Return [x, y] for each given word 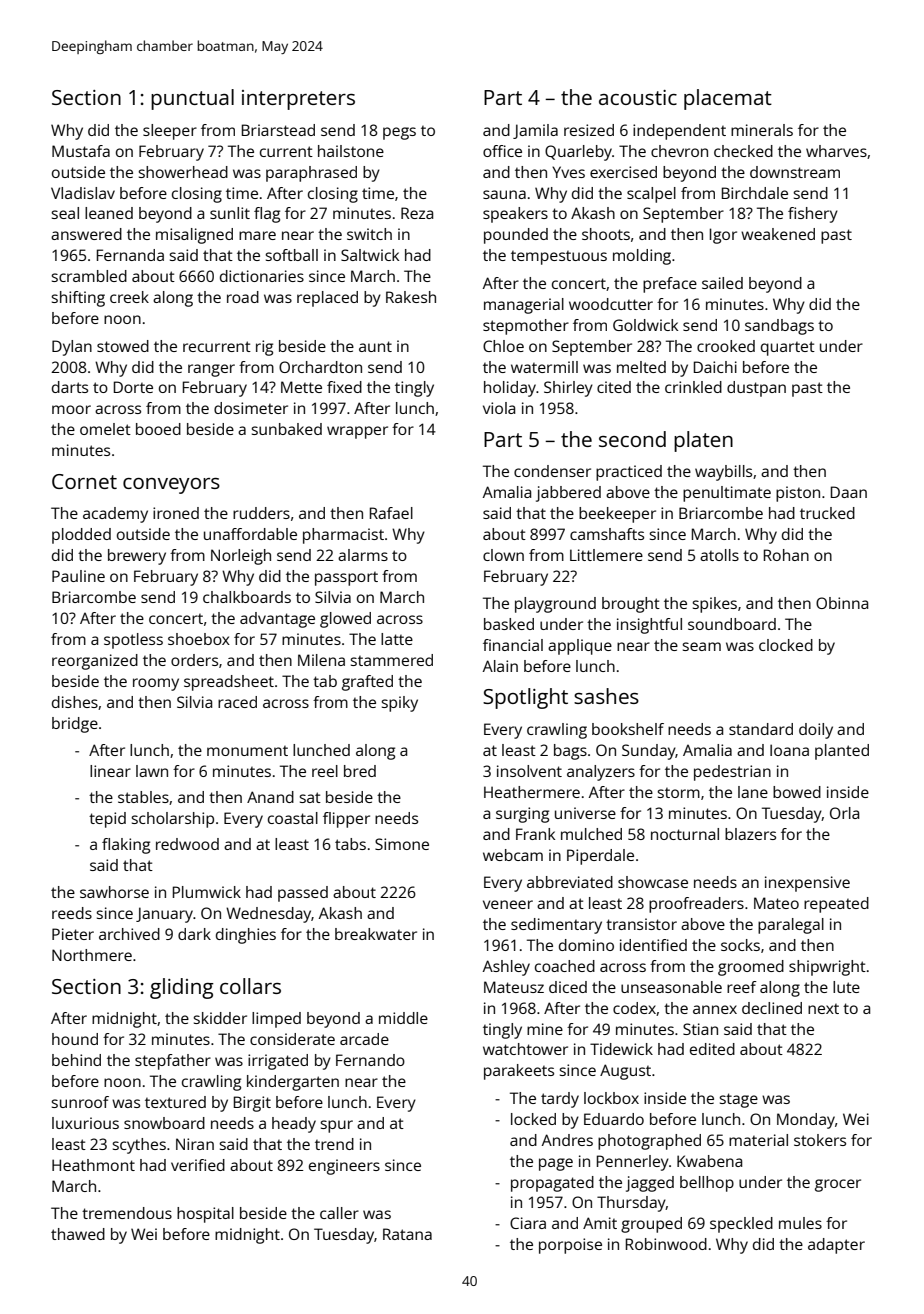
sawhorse [114, 892]
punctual [192, 99]
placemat [728, 99]
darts [70, 387]
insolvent [529, 771]
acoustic [638, 97]
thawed [78, 1234]
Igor [723, 236]
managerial [524, 306]
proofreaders [696, 905]
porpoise [570, 1246]
